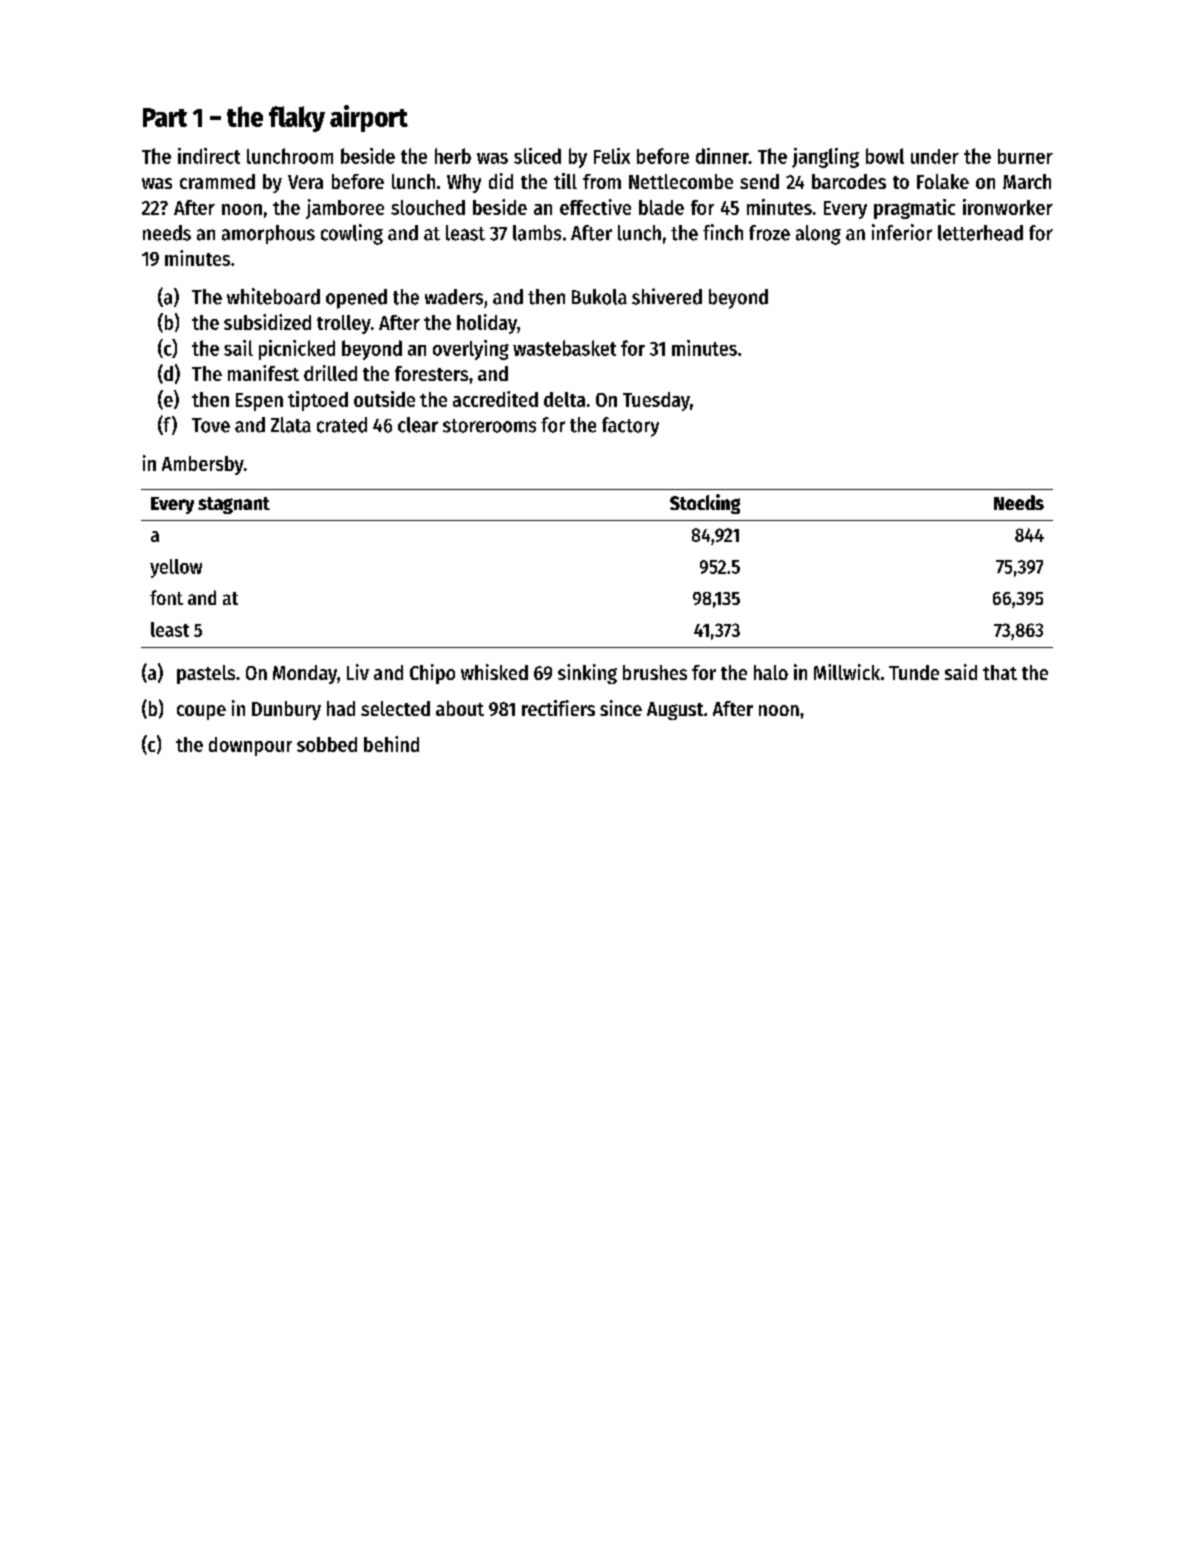 This page has height=1545, width=1194. I want to click on downpour, so click(250, 746).
